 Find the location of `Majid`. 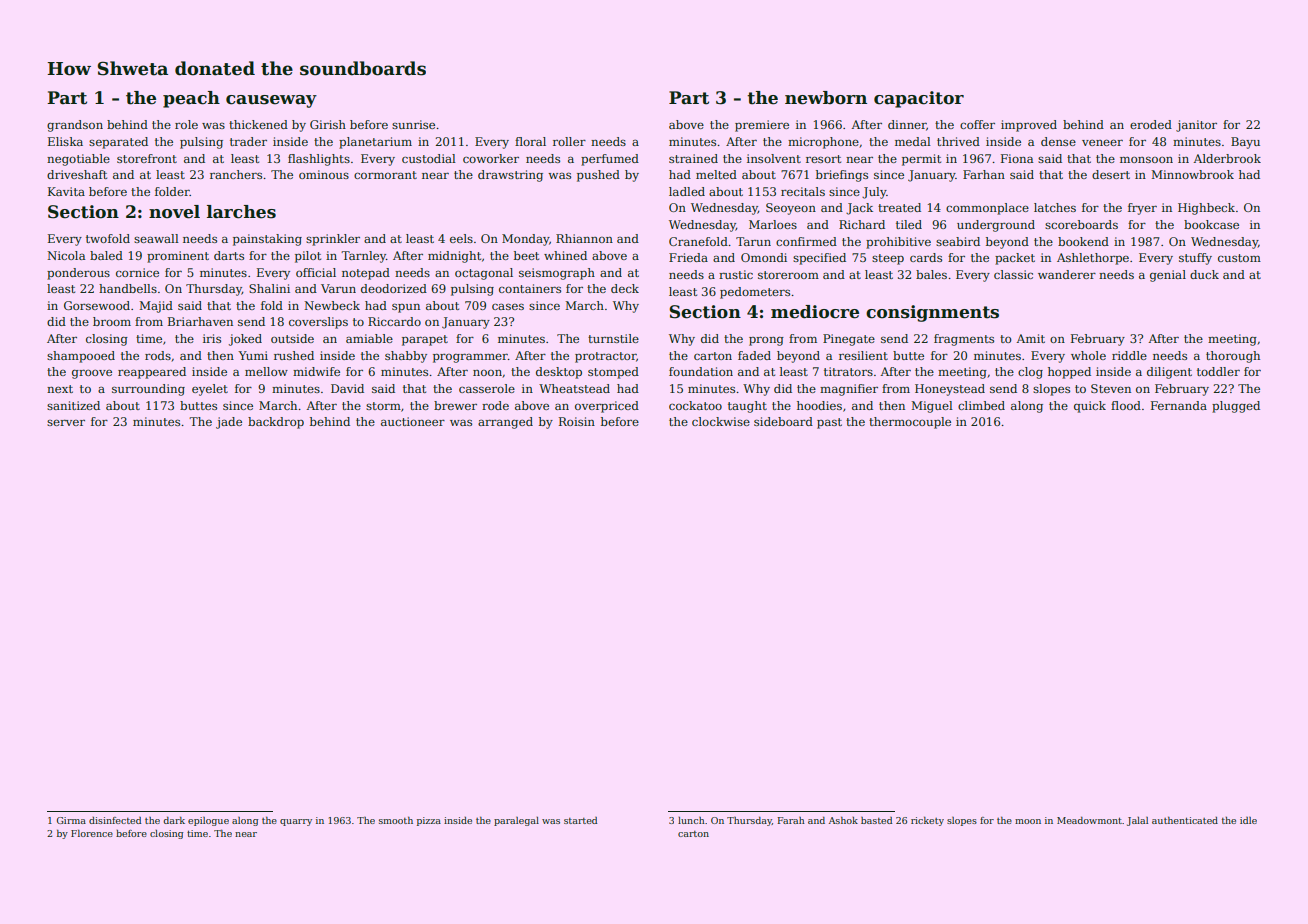

Majid is located at coordinates (156, 307).
